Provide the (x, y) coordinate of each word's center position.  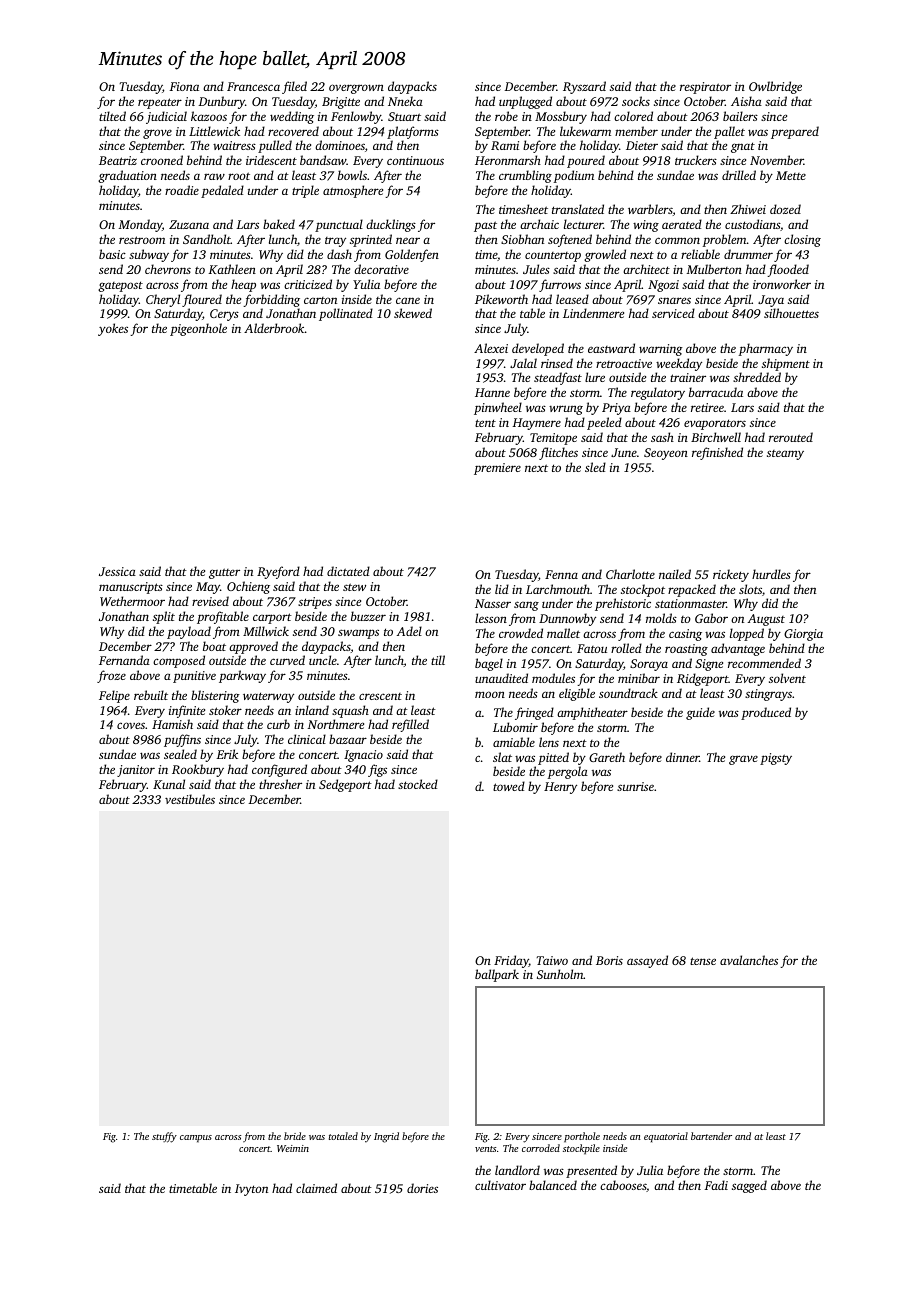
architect (646, 269)
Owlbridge (775, 87)
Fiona (184, 86)
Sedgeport (345, 785)
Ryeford (278, 572)
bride (295, 1136)
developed (538, 349)
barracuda (716, 392)
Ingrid (386, 1137)
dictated (348, 571)
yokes (113, 329)
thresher (280, 784)
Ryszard (584, 87)
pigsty (776, 759)
